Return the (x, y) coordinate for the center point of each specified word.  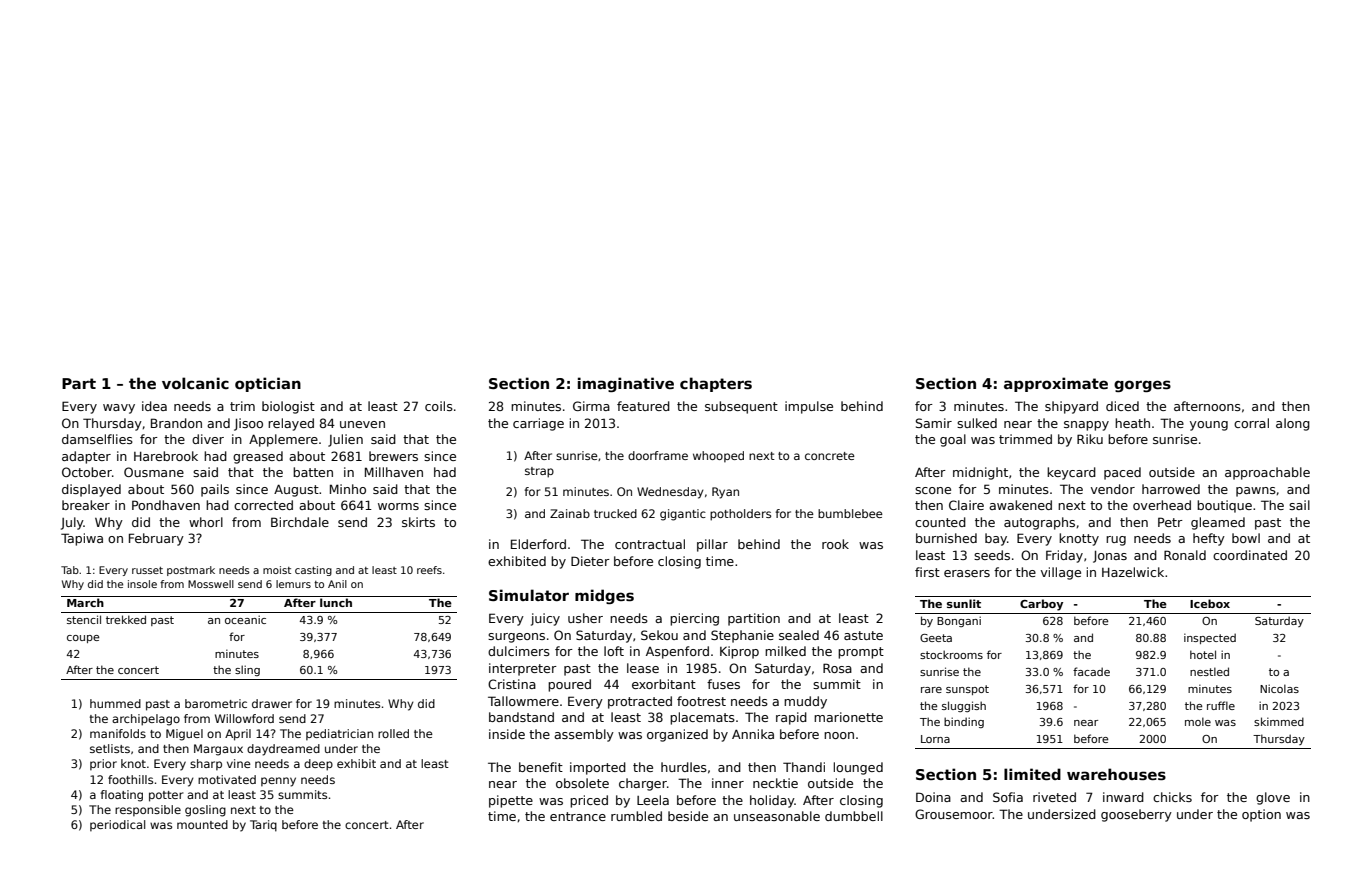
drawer (272, 703)
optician (268, 384)
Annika (753, 734)
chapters (716, 384)
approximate (1056, 384)
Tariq (263, 826)
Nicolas (1279, 688)
